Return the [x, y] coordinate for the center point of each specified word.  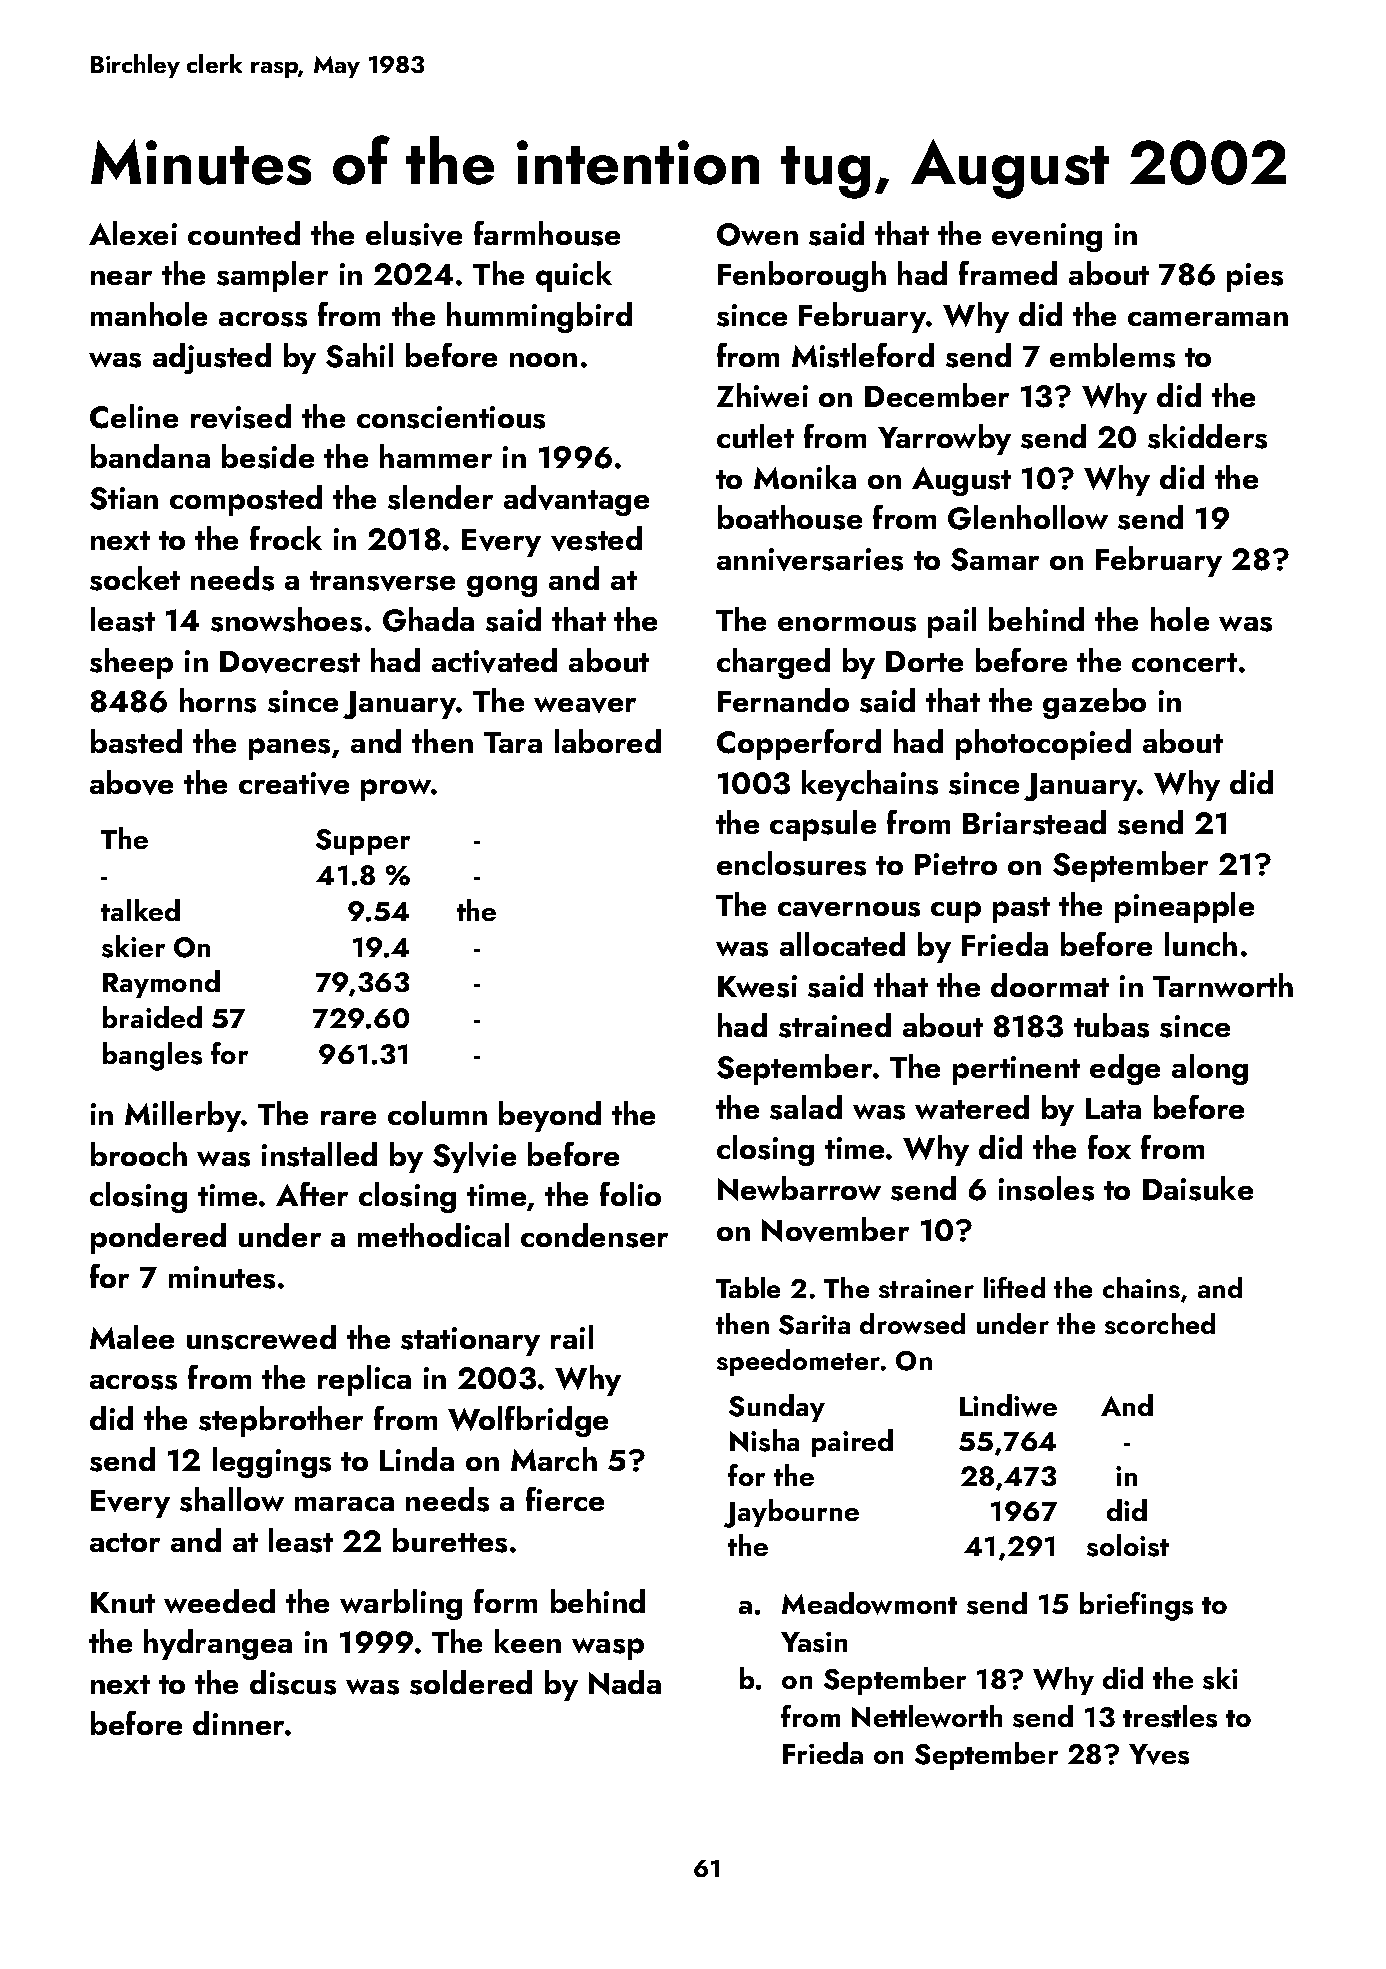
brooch [139, 1154]
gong [502, 586]
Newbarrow [799, 1188]
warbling [401, 1604]
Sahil [359, 355]
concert [1184, 662]
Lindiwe [1008, 1405]
